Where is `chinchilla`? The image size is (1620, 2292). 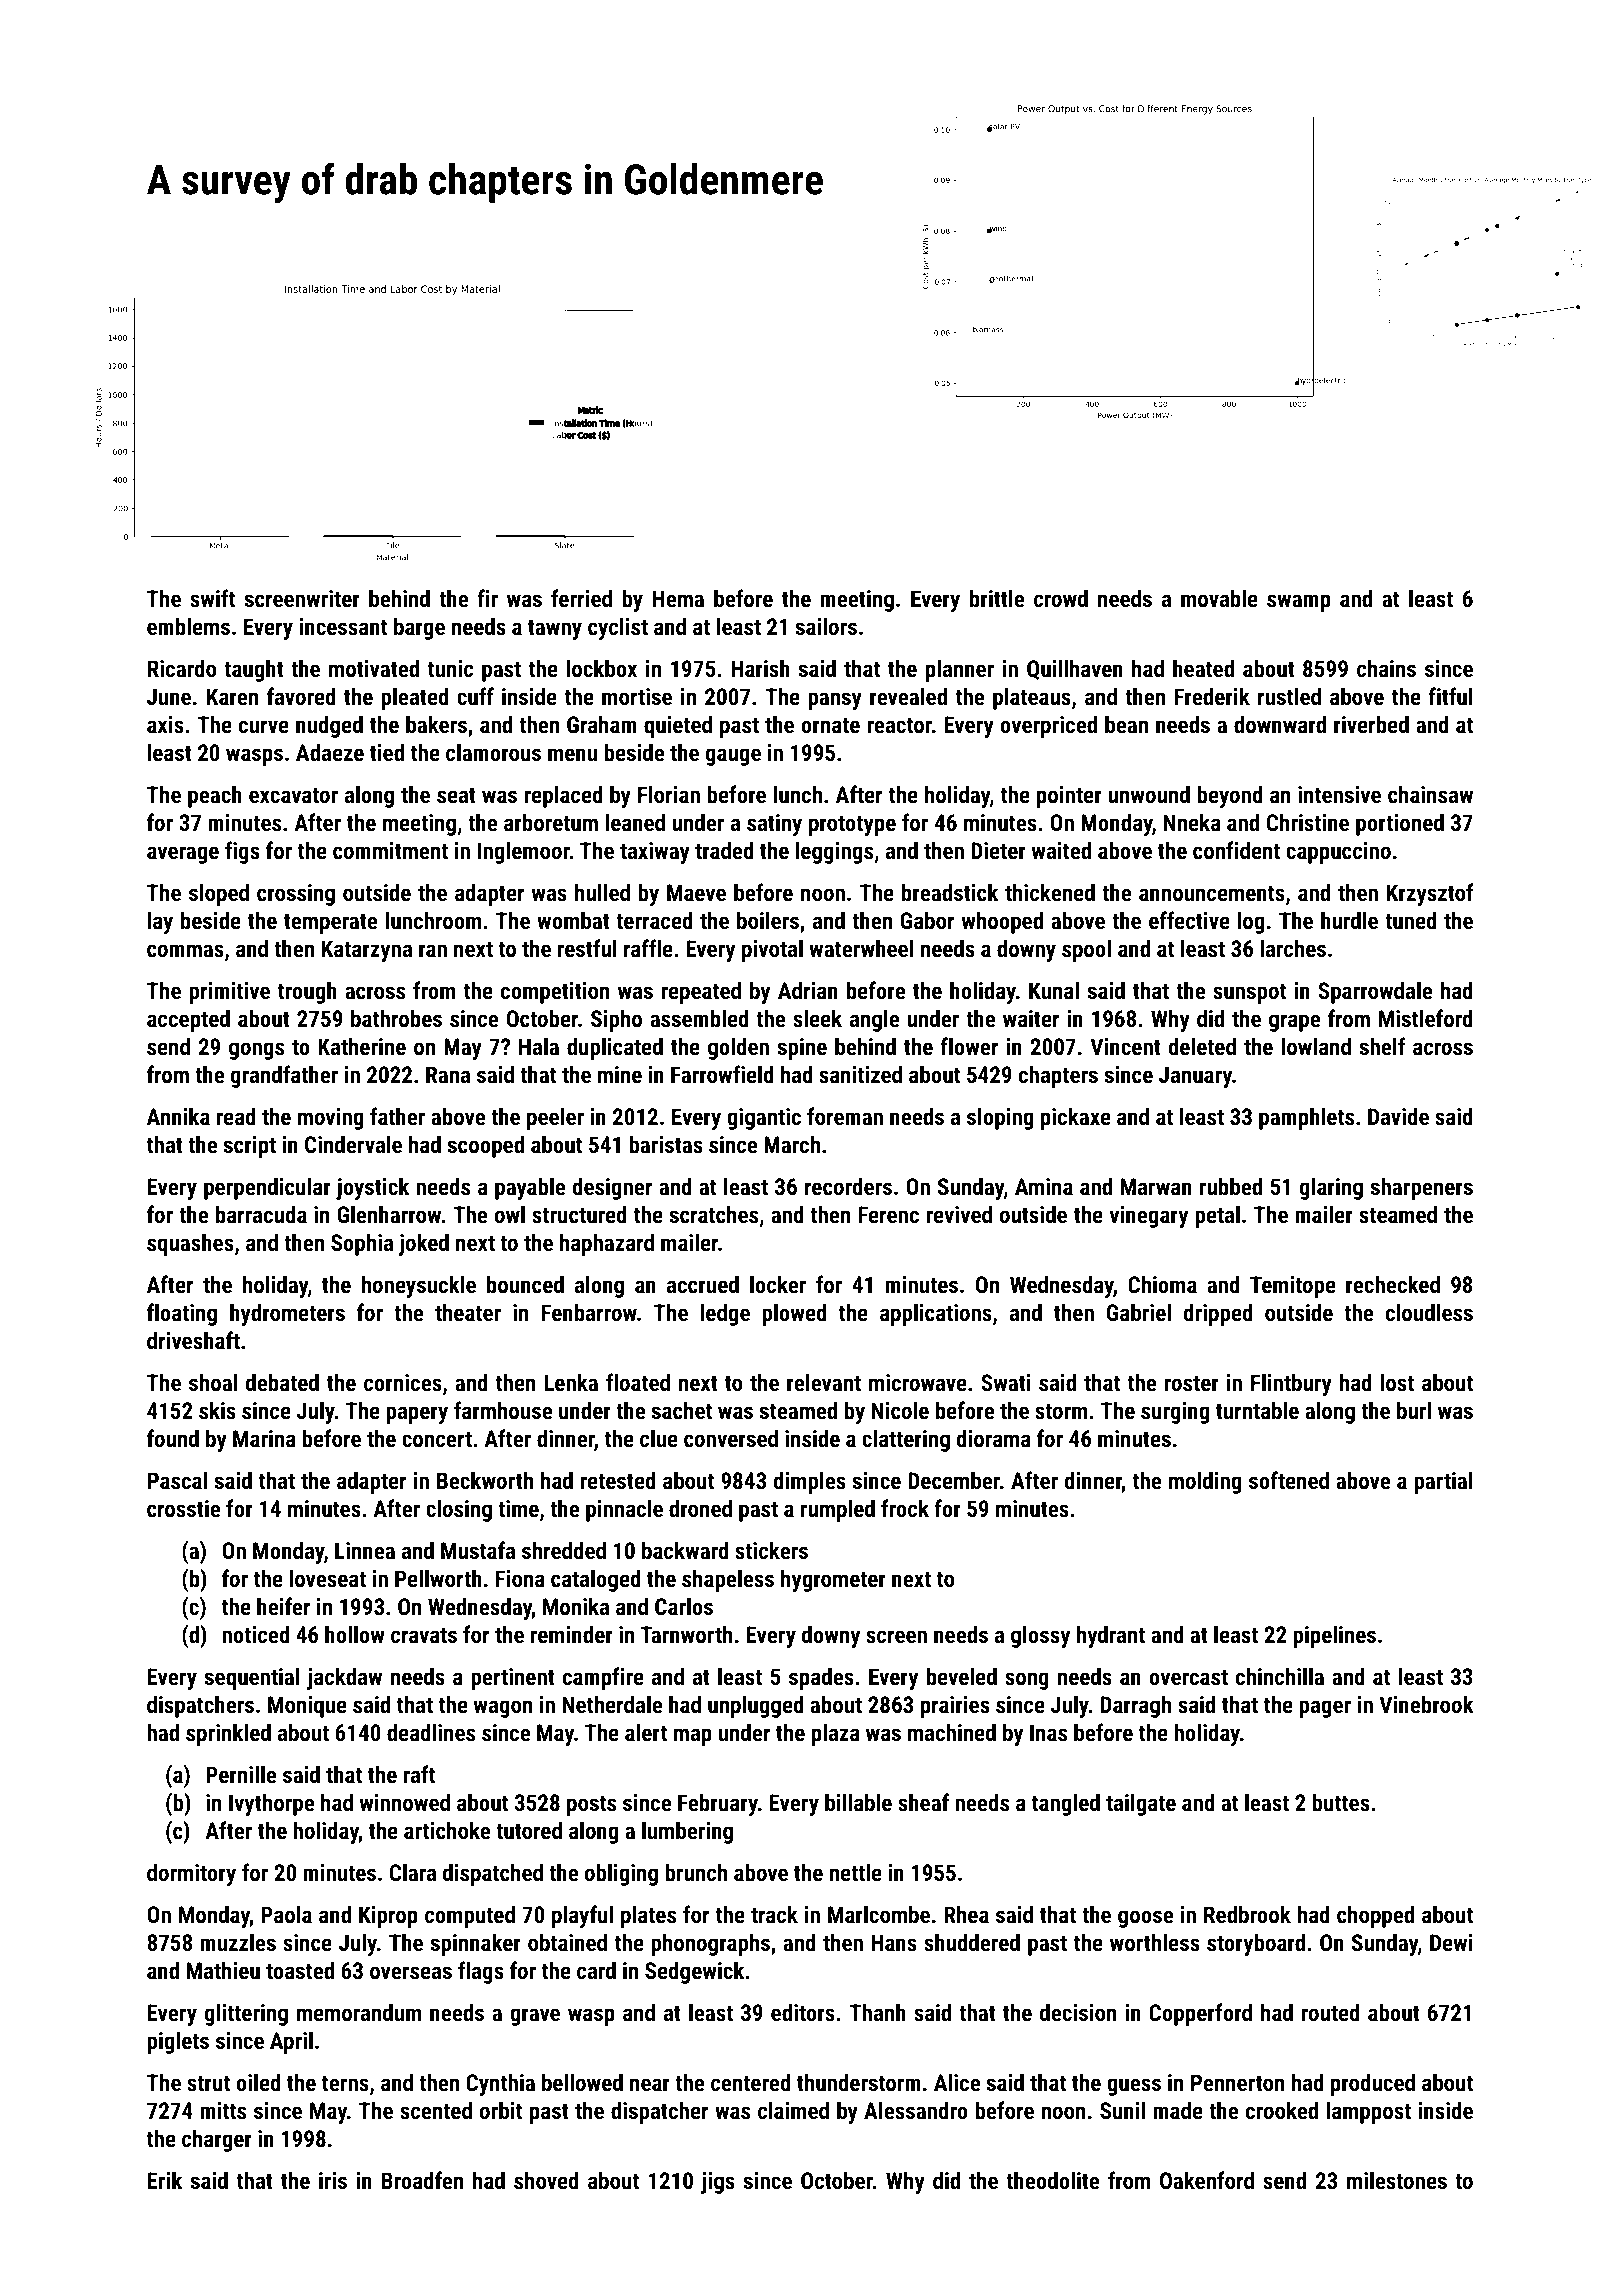
chinchilla is located at coordinates (1280, 1676).
